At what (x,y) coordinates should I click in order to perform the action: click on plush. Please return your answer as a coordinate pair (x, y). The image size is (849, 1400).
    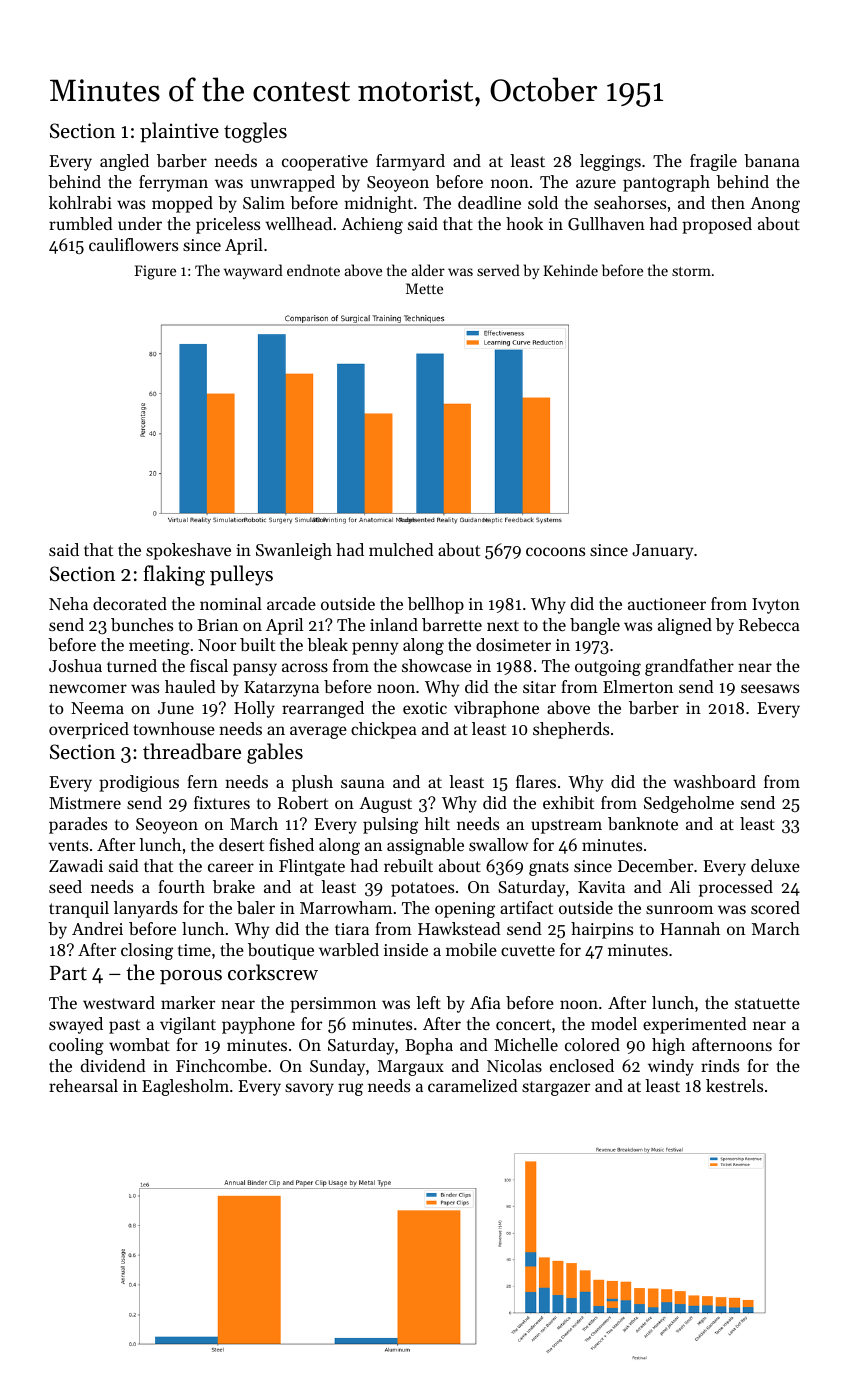
    Looking at the image, I should click on (312, 783).
